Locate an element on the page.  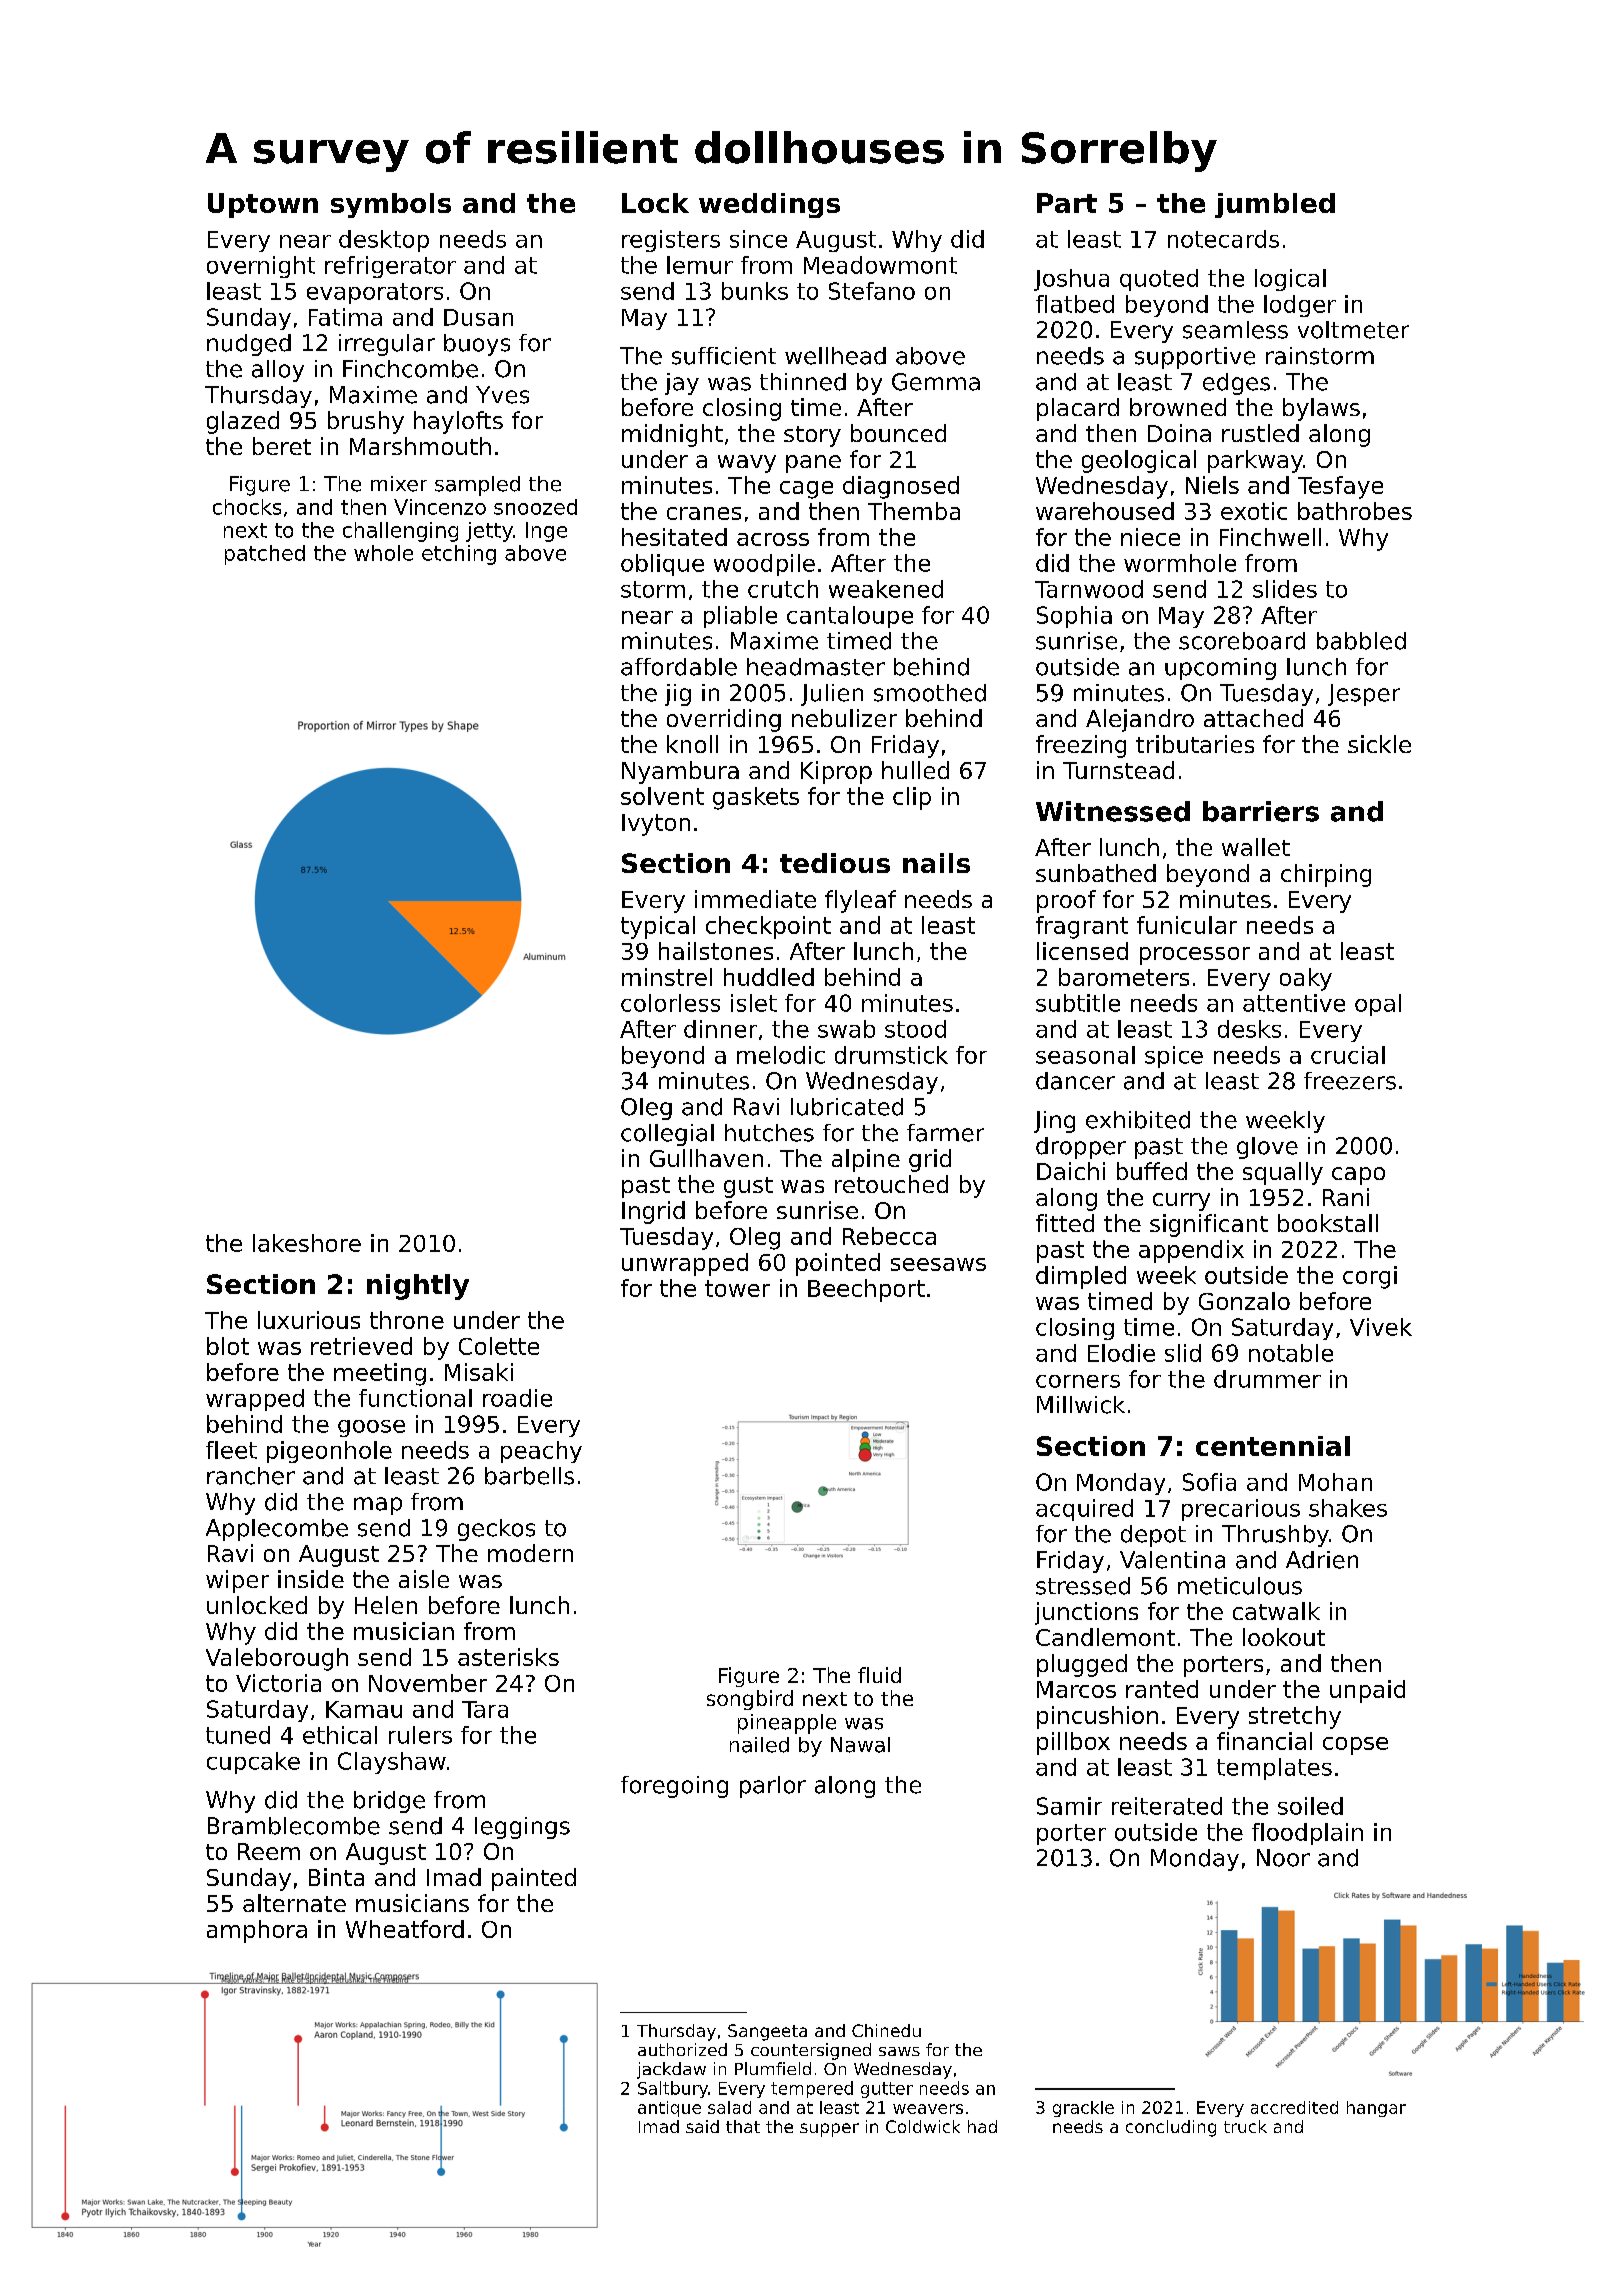
overnight is located at coordinates (261, 267).
